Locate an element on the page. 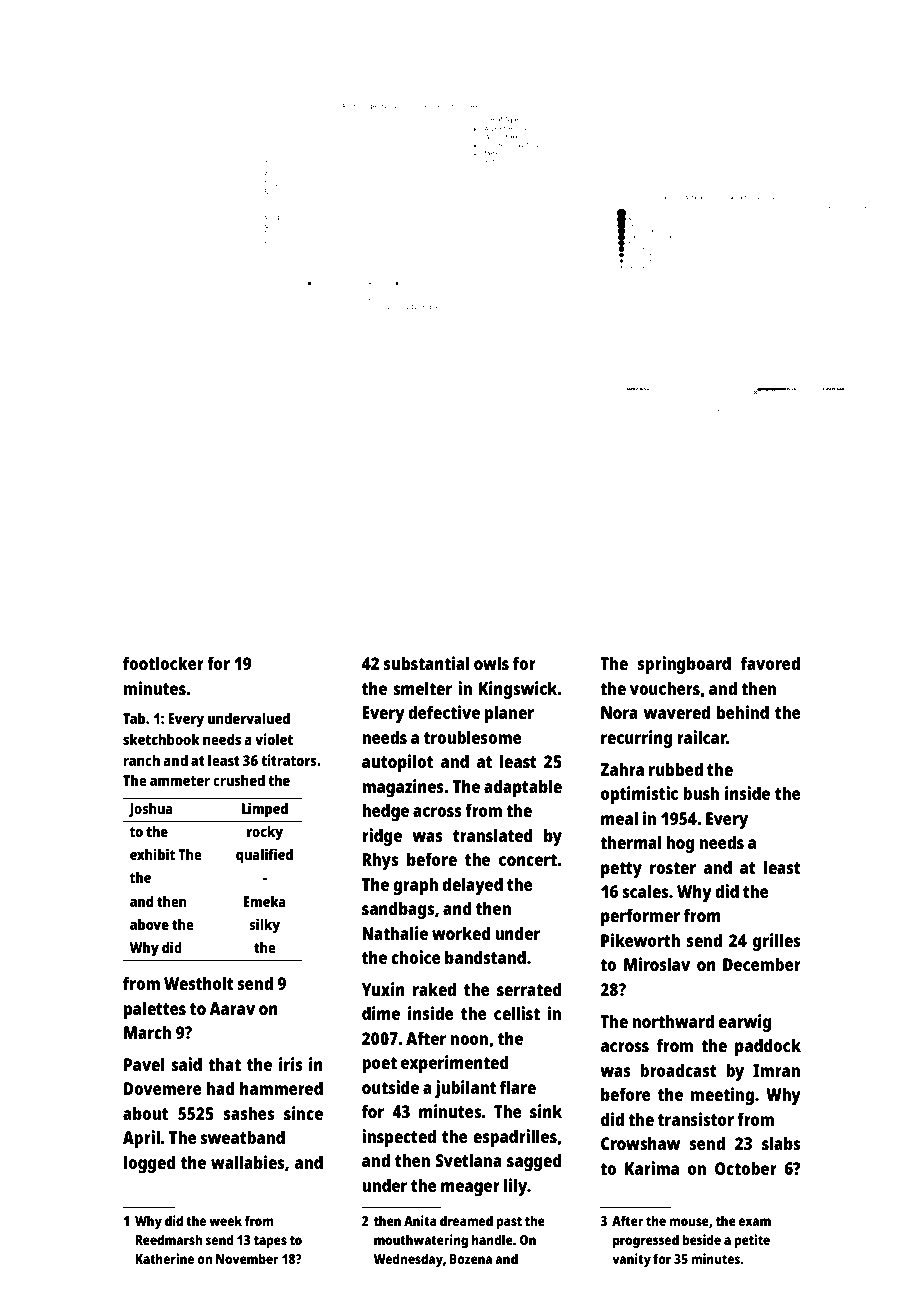 This document has width=924, height=1308. tapes is located at coordinates (270, 1242).
